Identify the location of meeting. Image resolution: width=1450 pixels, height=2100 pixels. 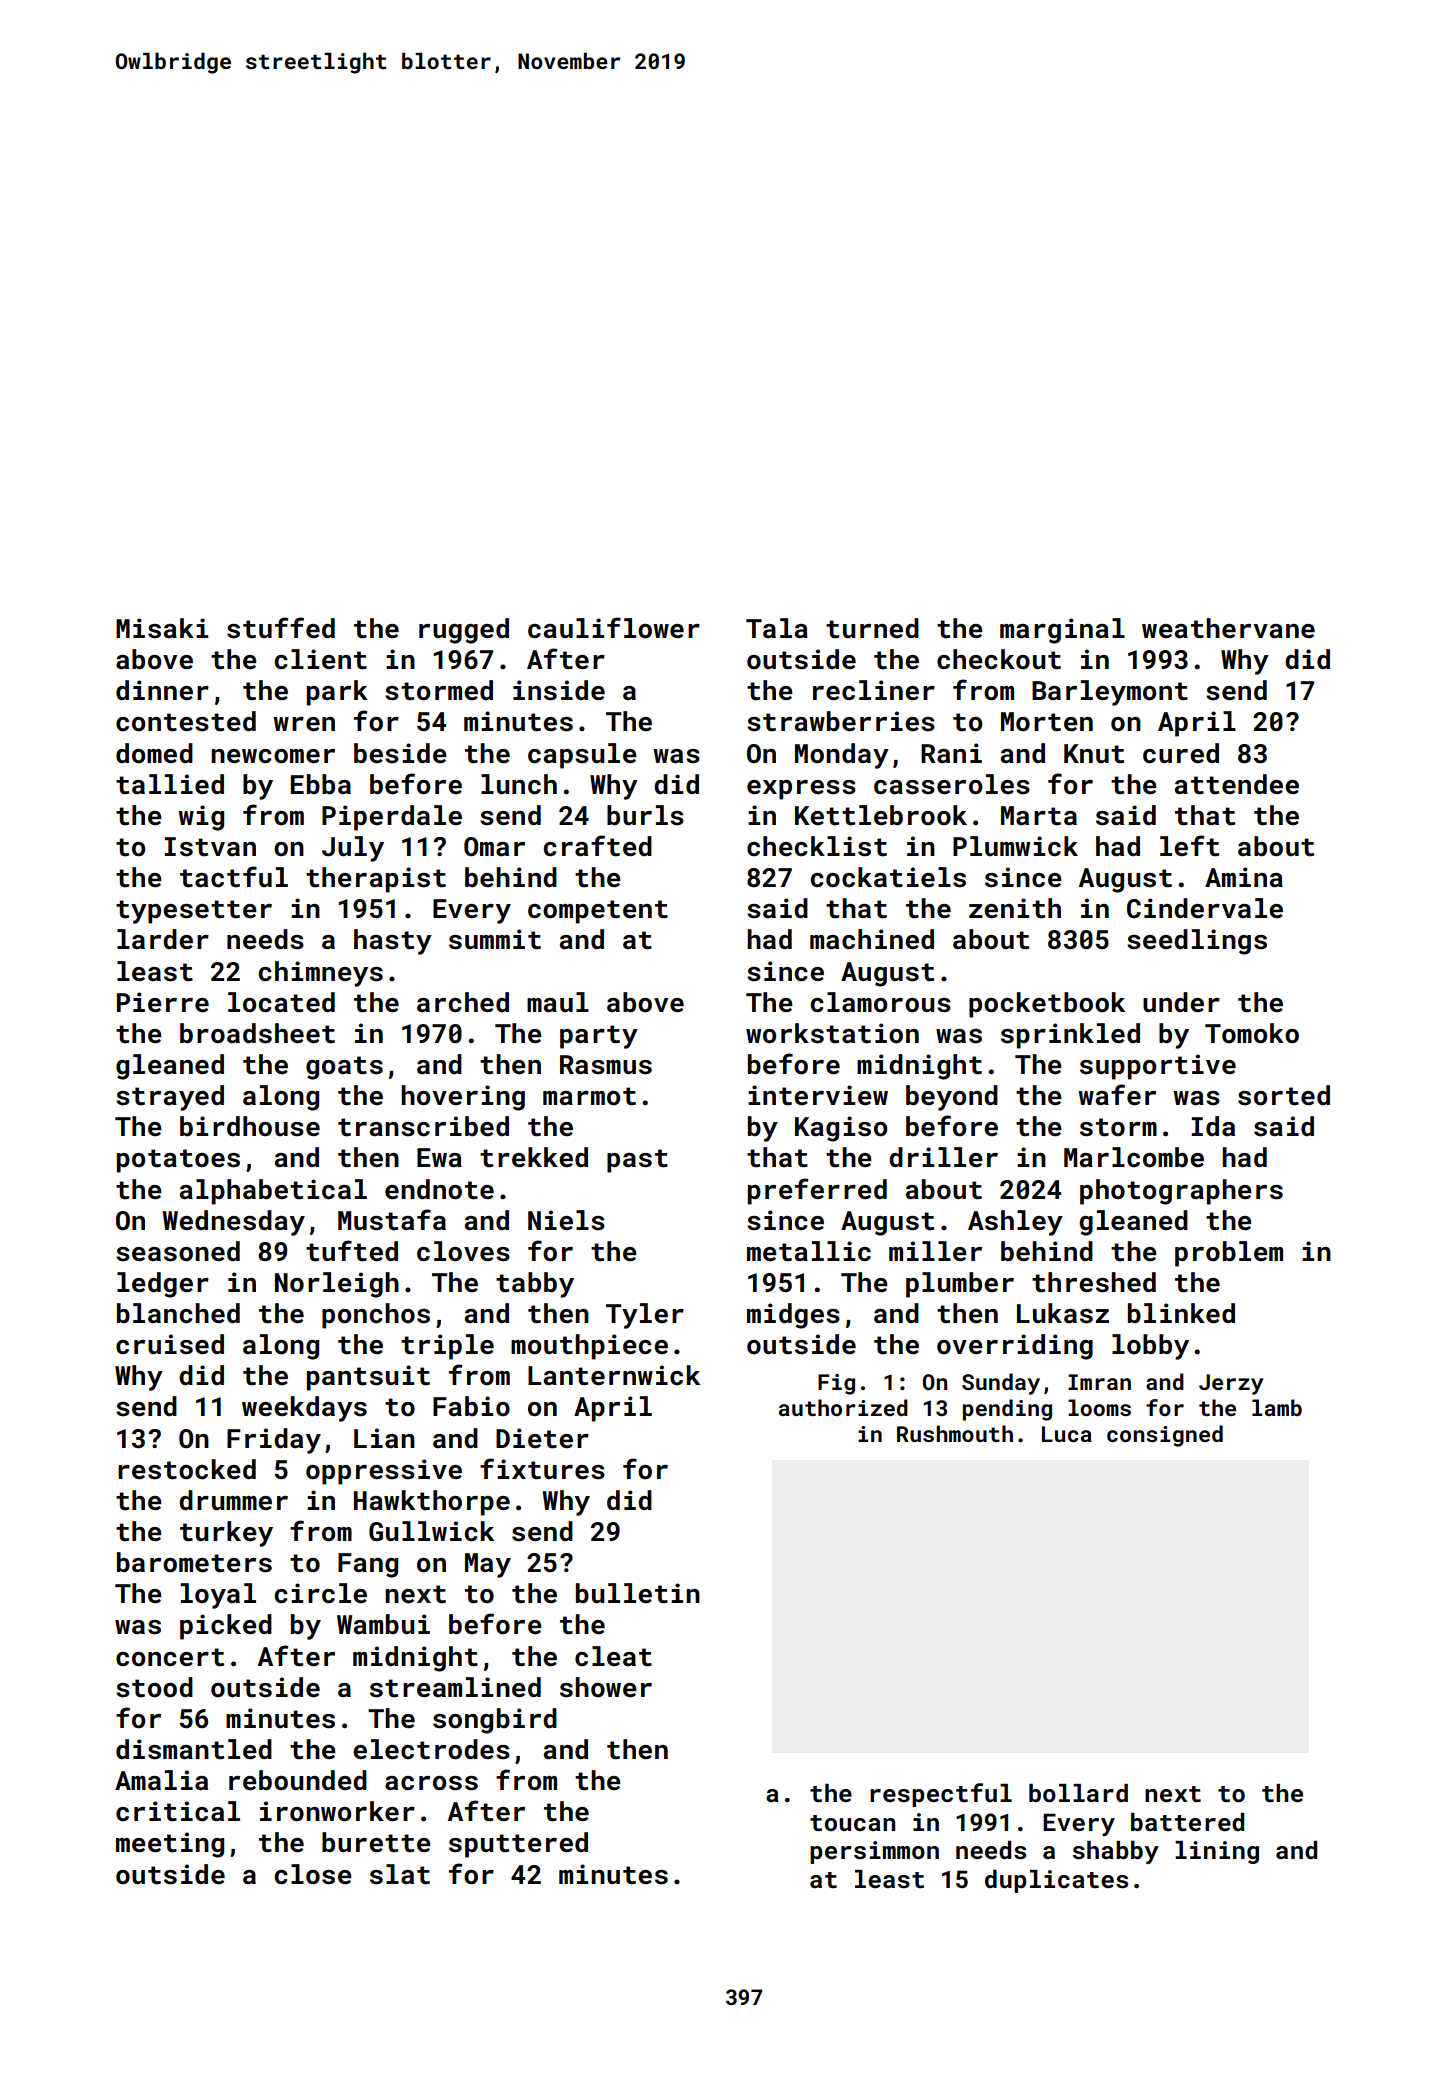
(170, 1845).
